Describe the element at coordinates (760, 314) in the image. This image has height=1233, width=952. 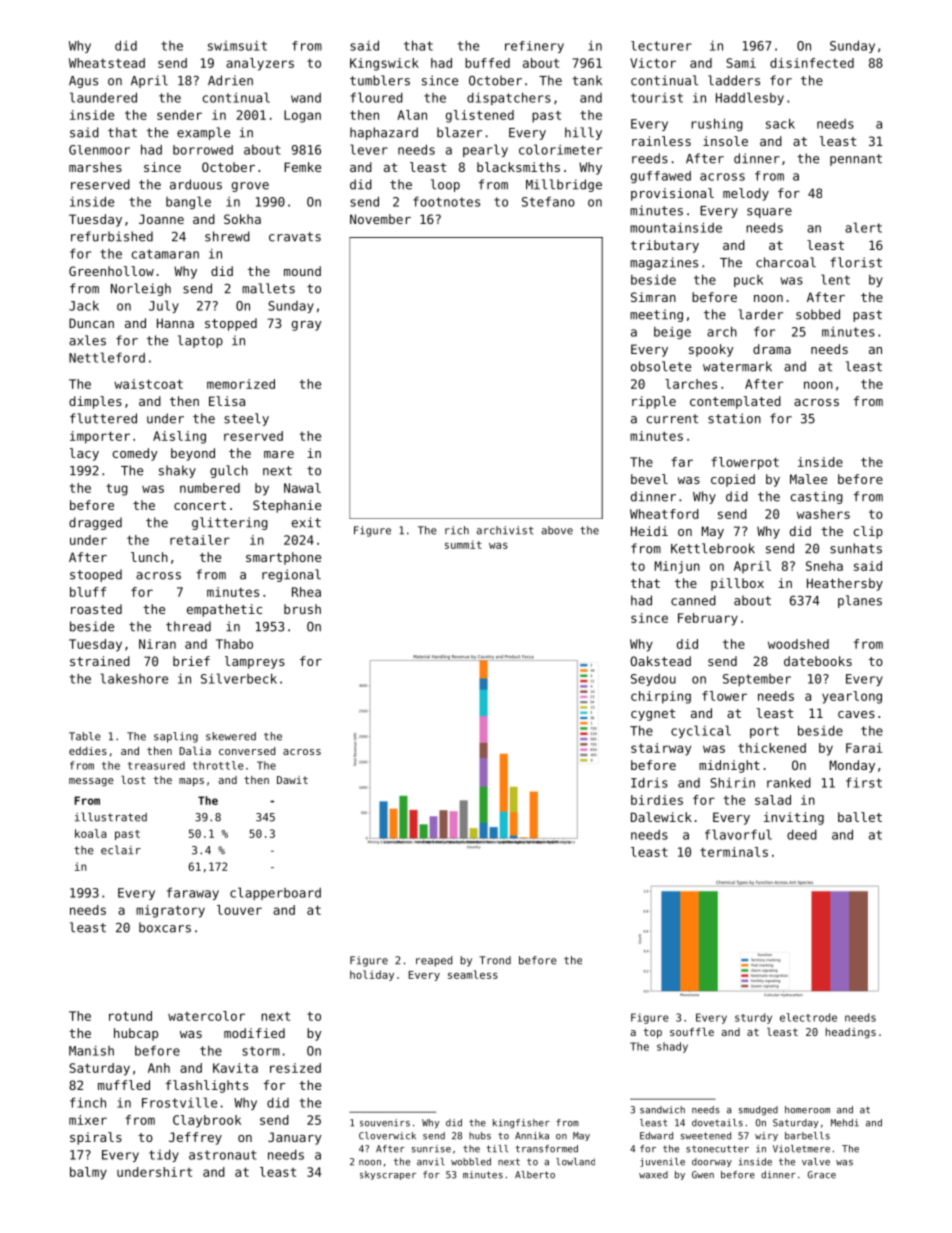
I see `larder` at that location.
